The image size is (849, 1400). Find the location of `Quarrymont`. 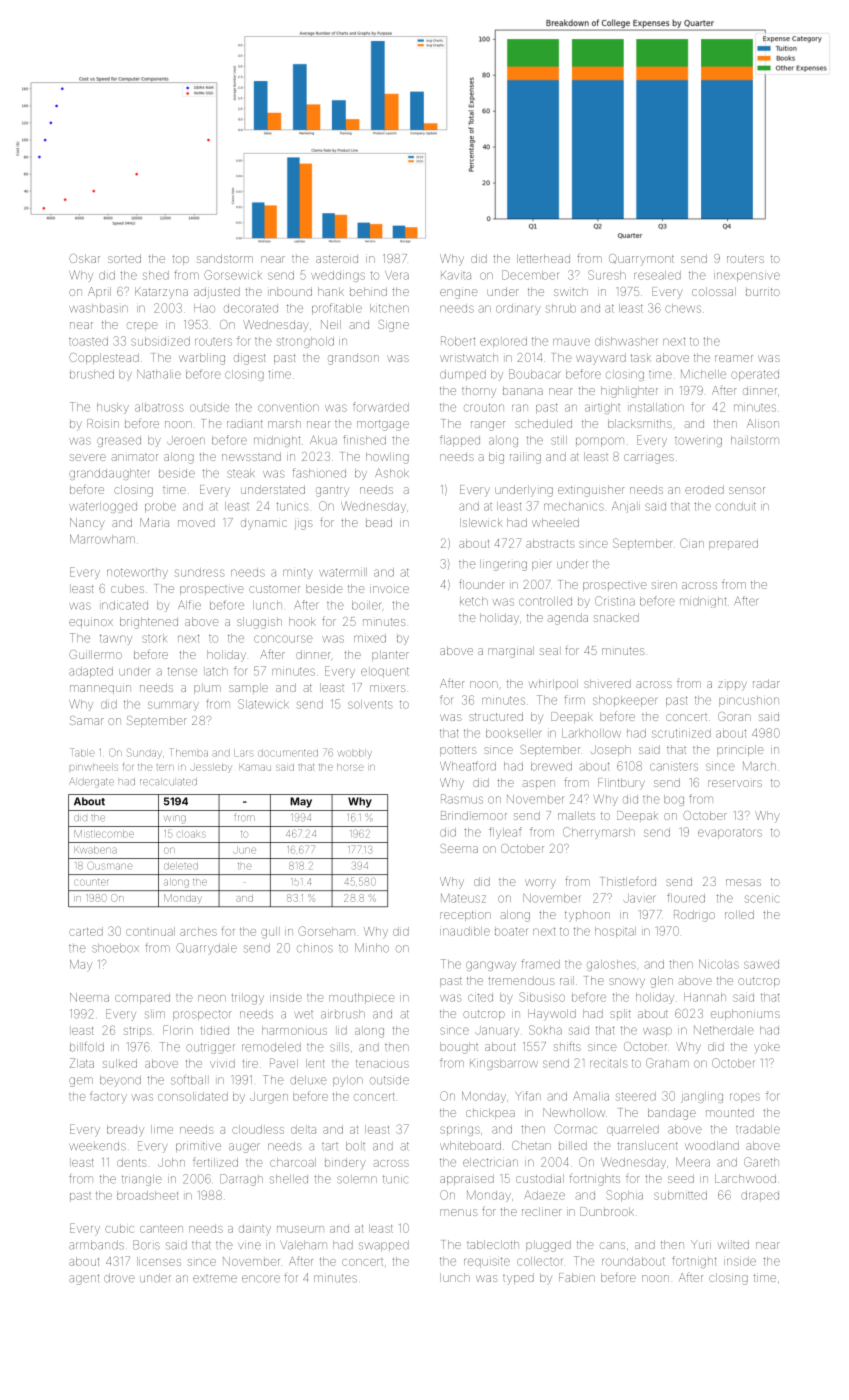

Quarrymont is located at coordinates (641, 260).
